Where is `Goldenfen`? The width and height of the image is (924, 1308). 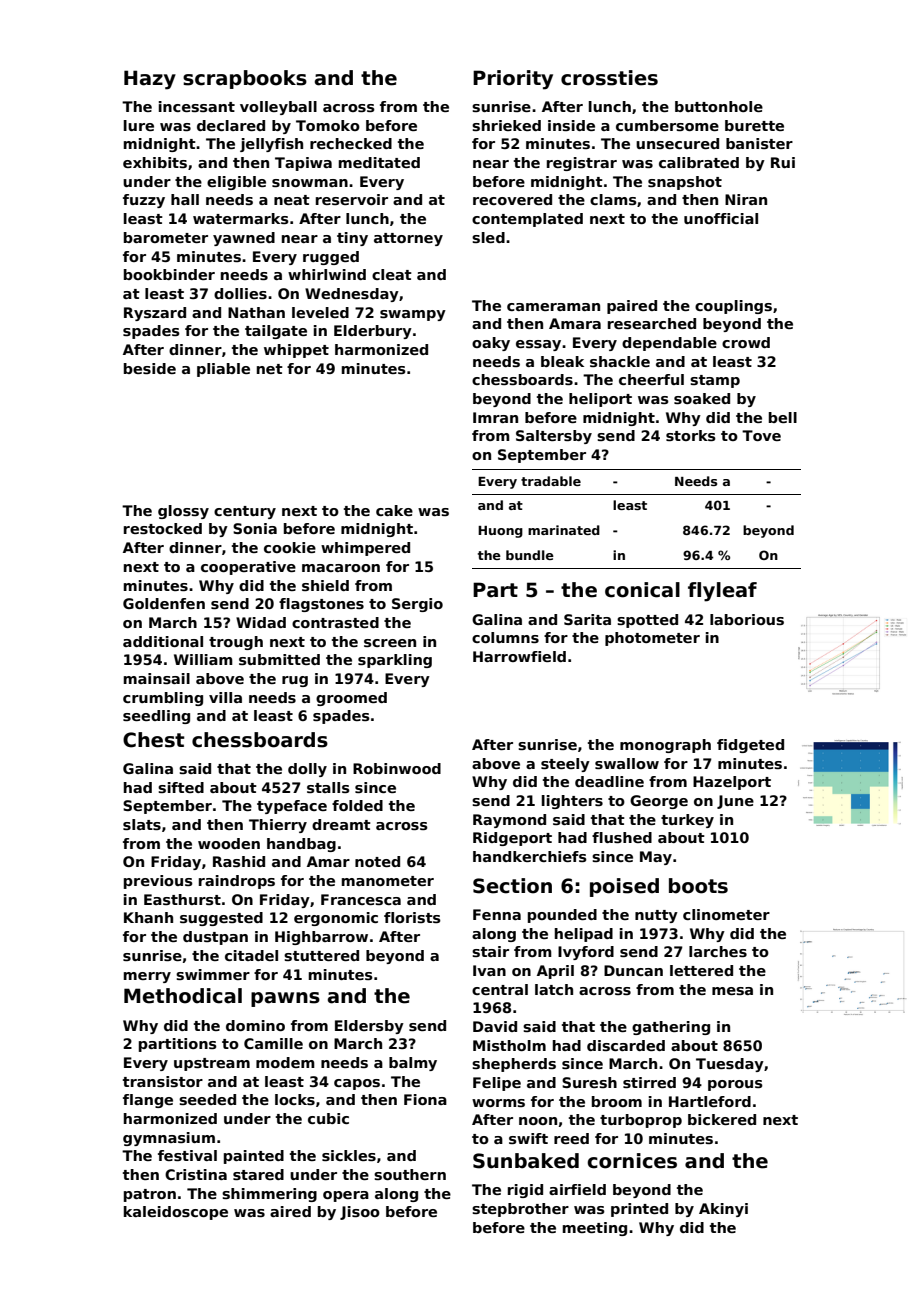
Goldenfen is located at coordinates (164, 603).
